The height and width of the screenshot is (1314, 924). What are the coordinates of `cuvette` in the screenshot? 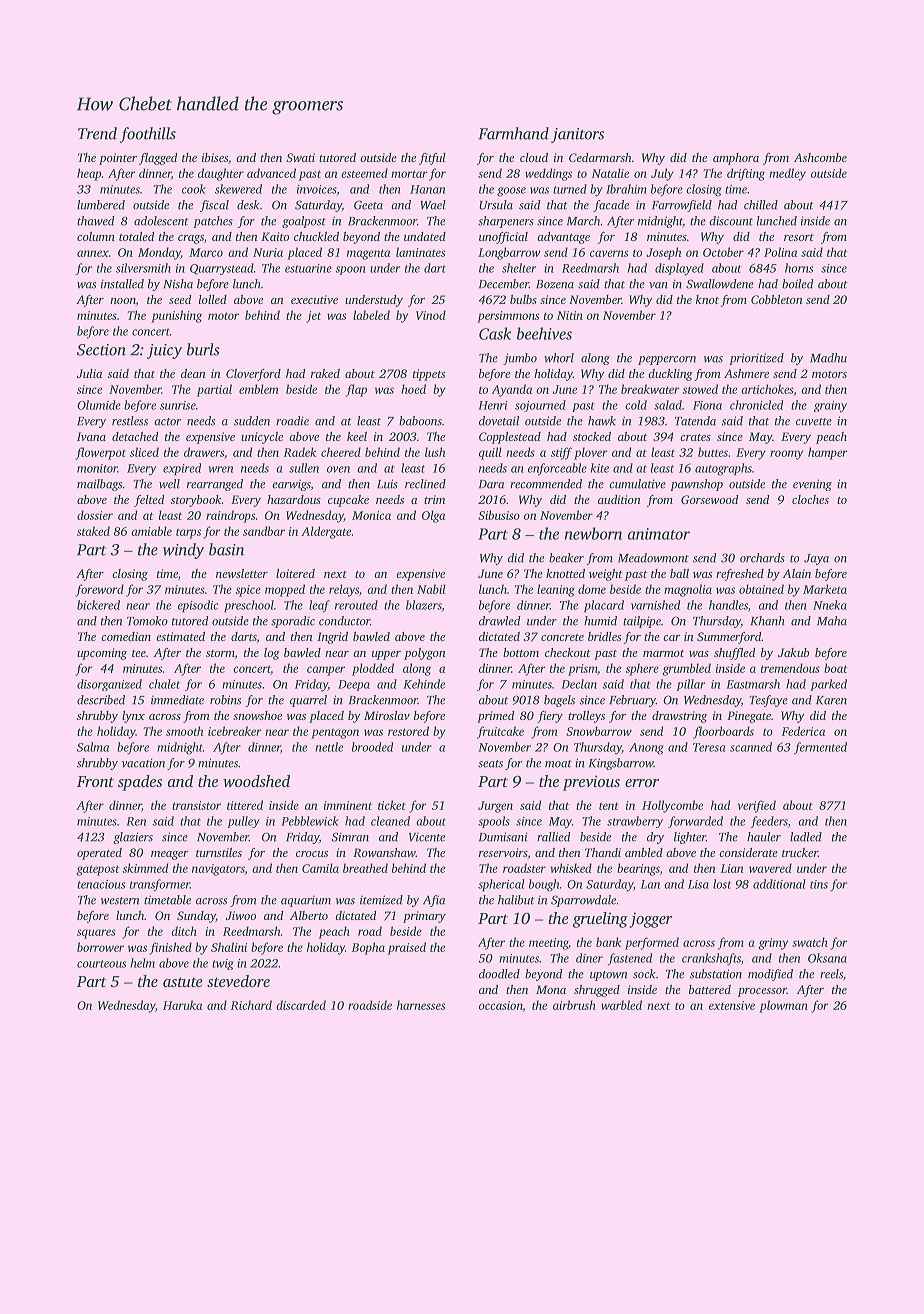 It's located at (814, 422).
